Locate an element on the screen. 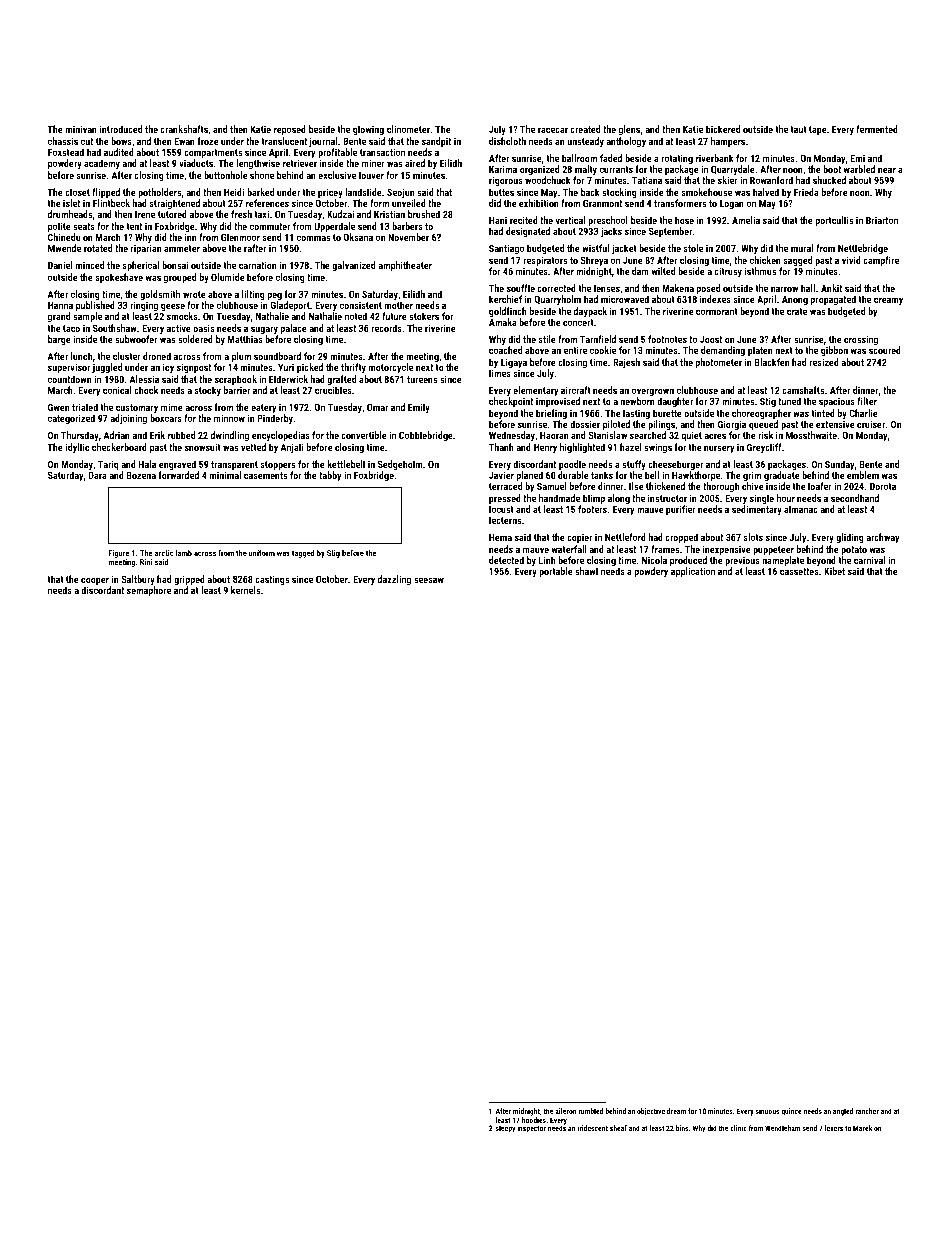 The height and width of the screenshot is (1233, 952). chive is located at coordinates (752, 486).
